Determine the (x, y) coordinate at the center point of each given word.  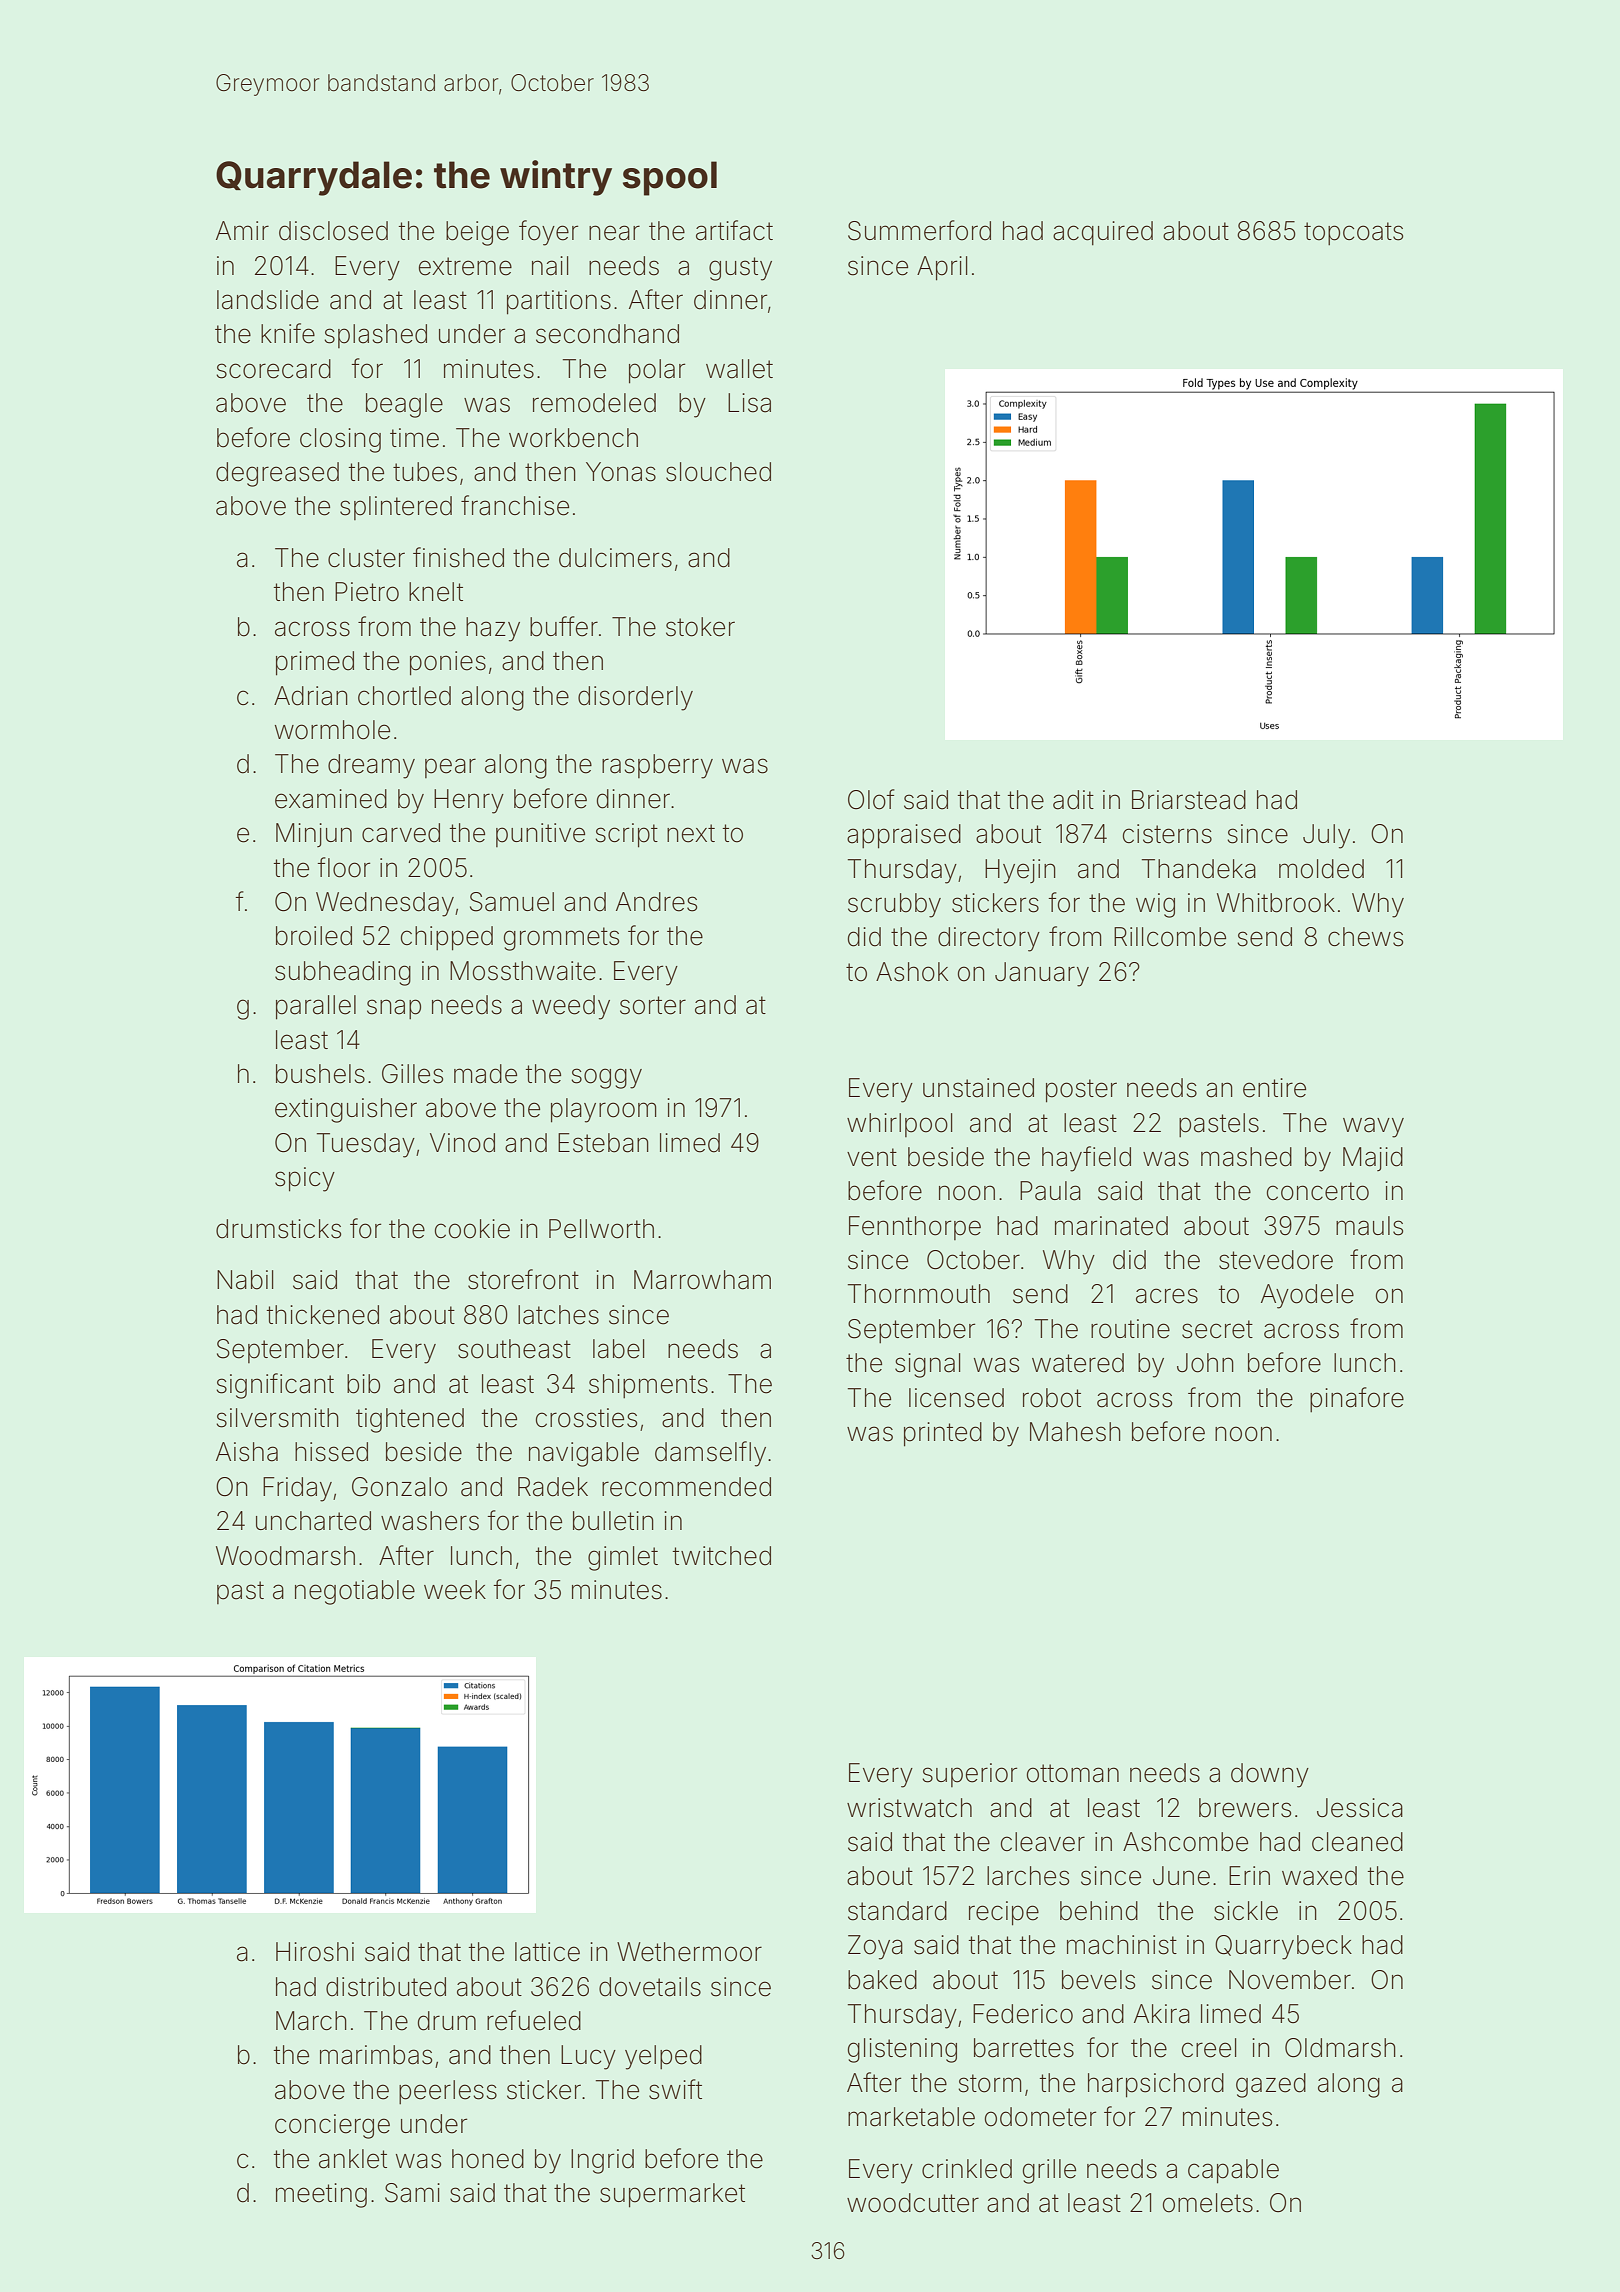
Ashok (912, 972)
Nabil (245, 1280)
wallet (739, 369)
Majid (1373, 1159)
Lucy (588, 2057)
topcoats (1353, 233)
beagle (404, 405)
